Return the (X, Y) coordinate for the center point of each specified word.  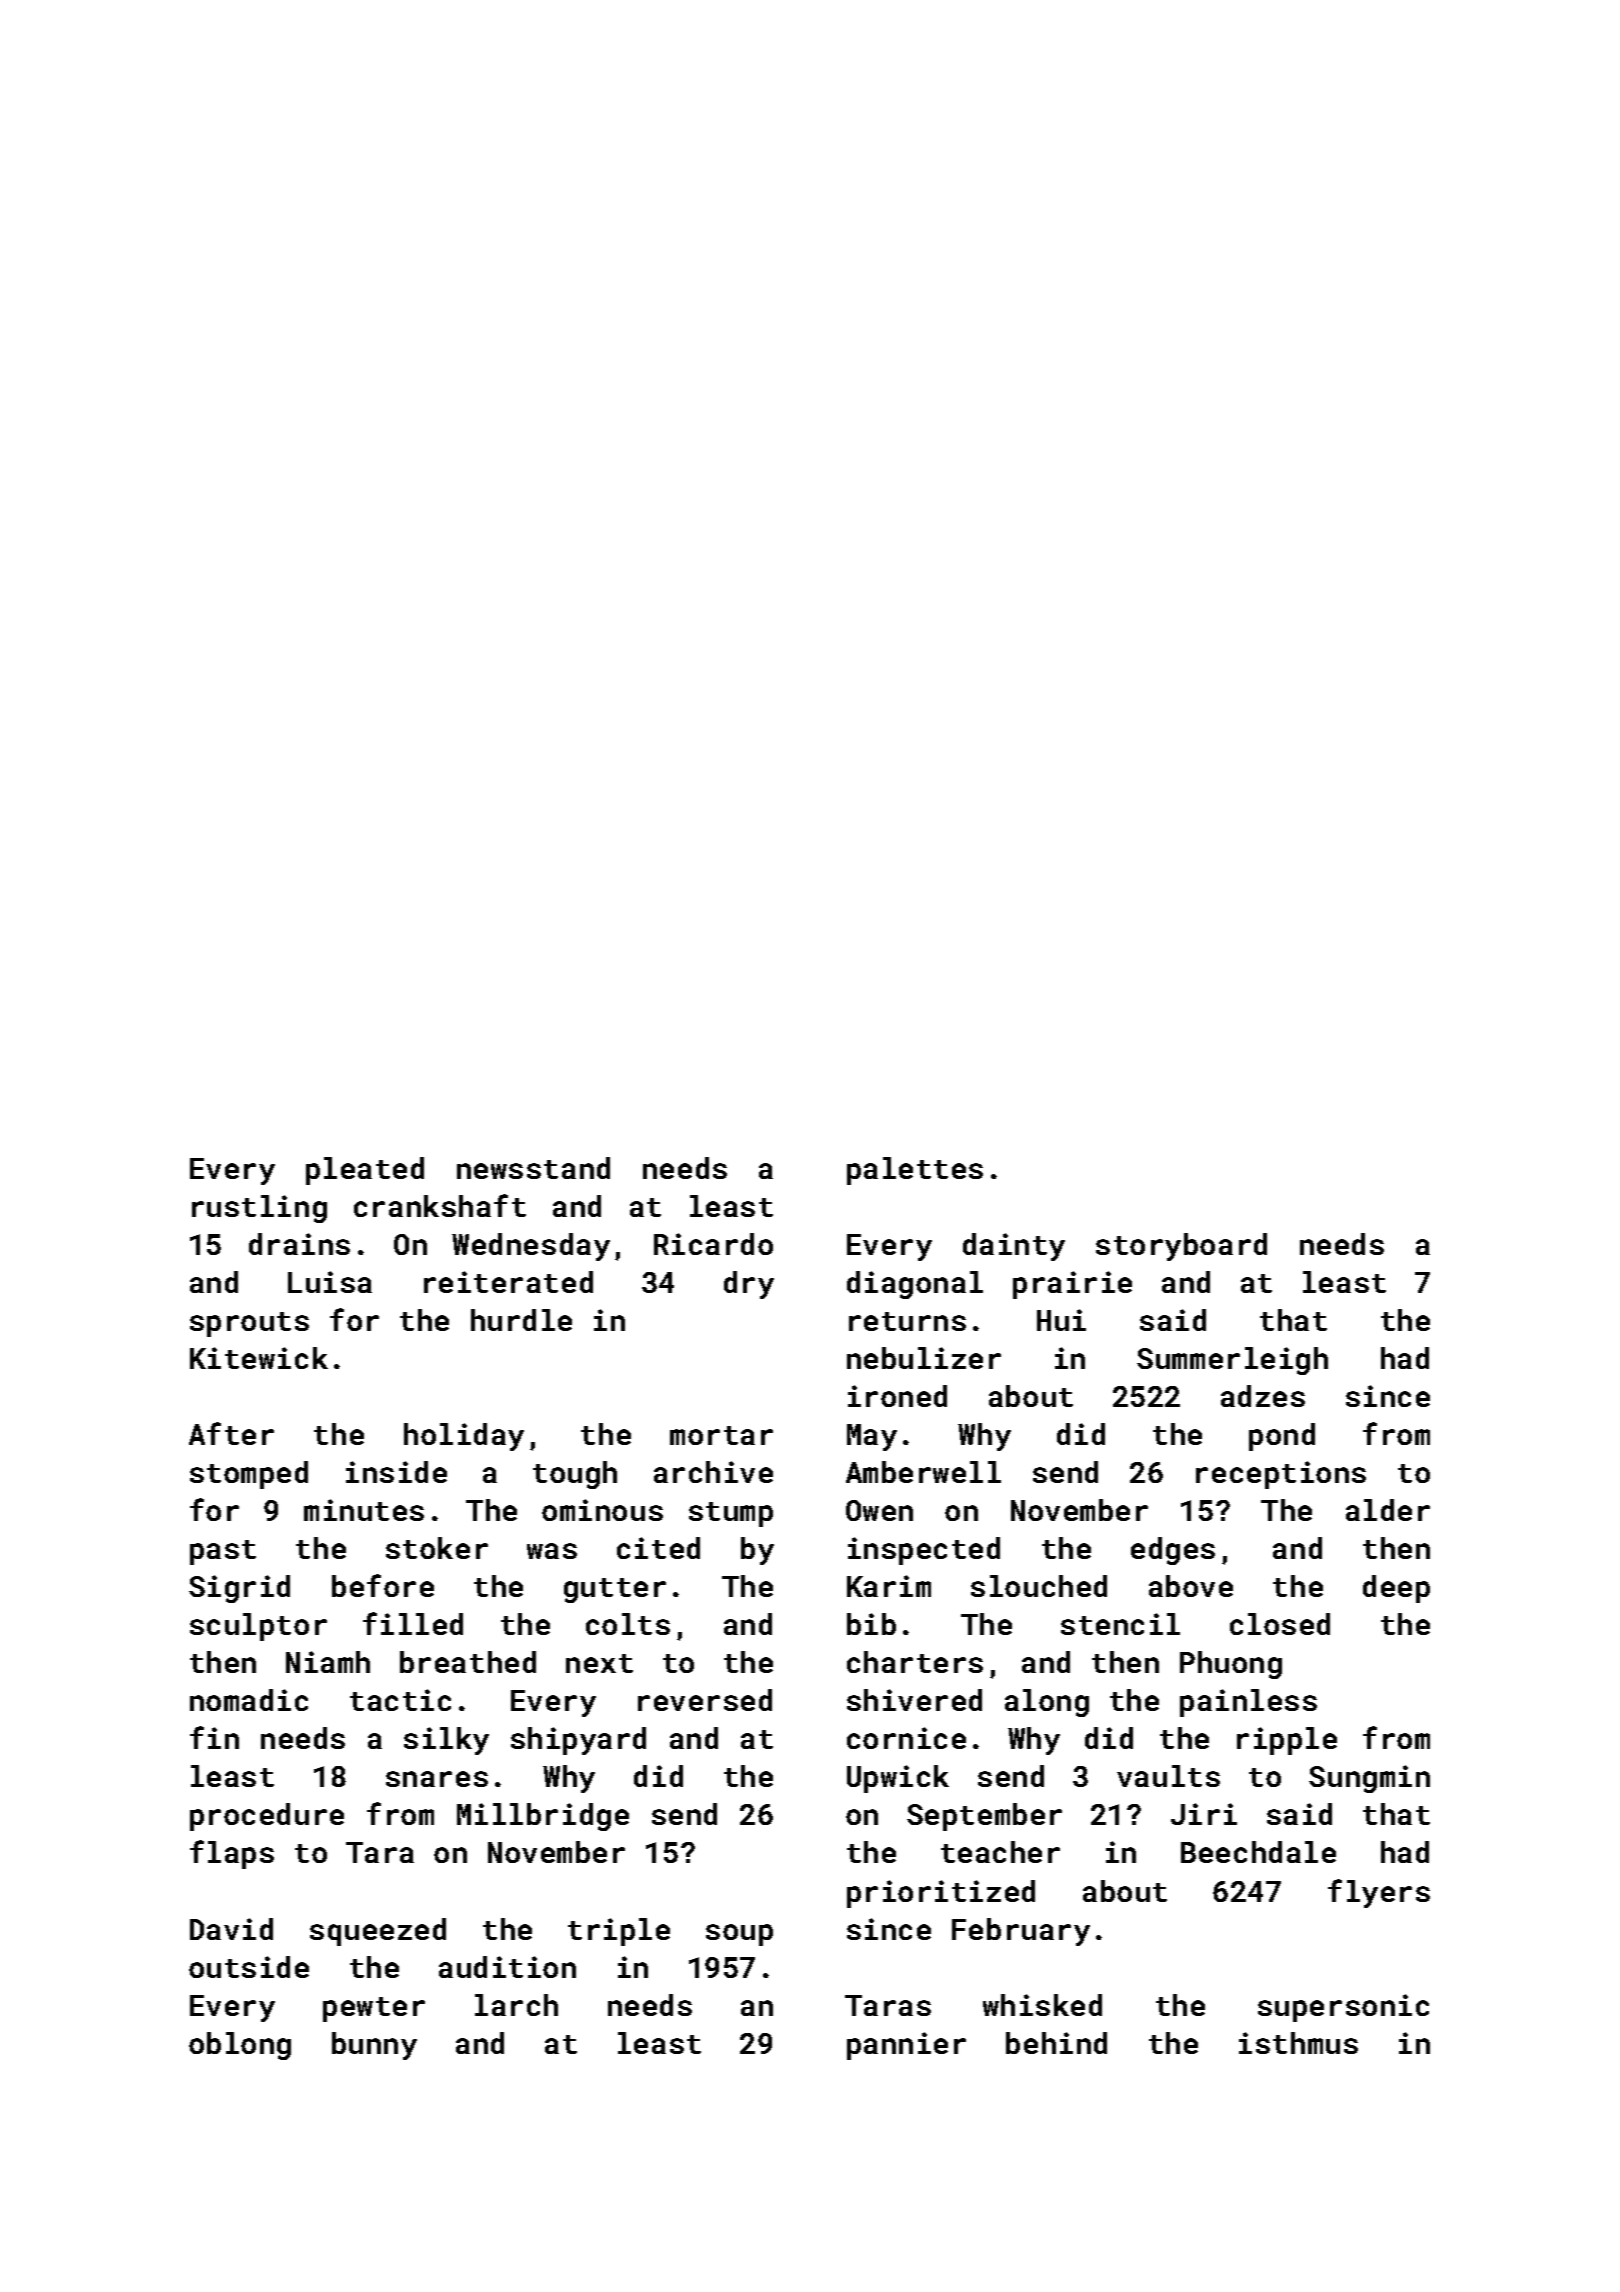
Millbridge (543, 1817)
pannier (906, 2046)
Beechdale (1258, 1852)
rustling (259, 1209)
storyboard (1181, 1247)
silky (446, 1741)
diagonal (915, 1285)
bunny (374, 2046)
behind (1056, 2043)
